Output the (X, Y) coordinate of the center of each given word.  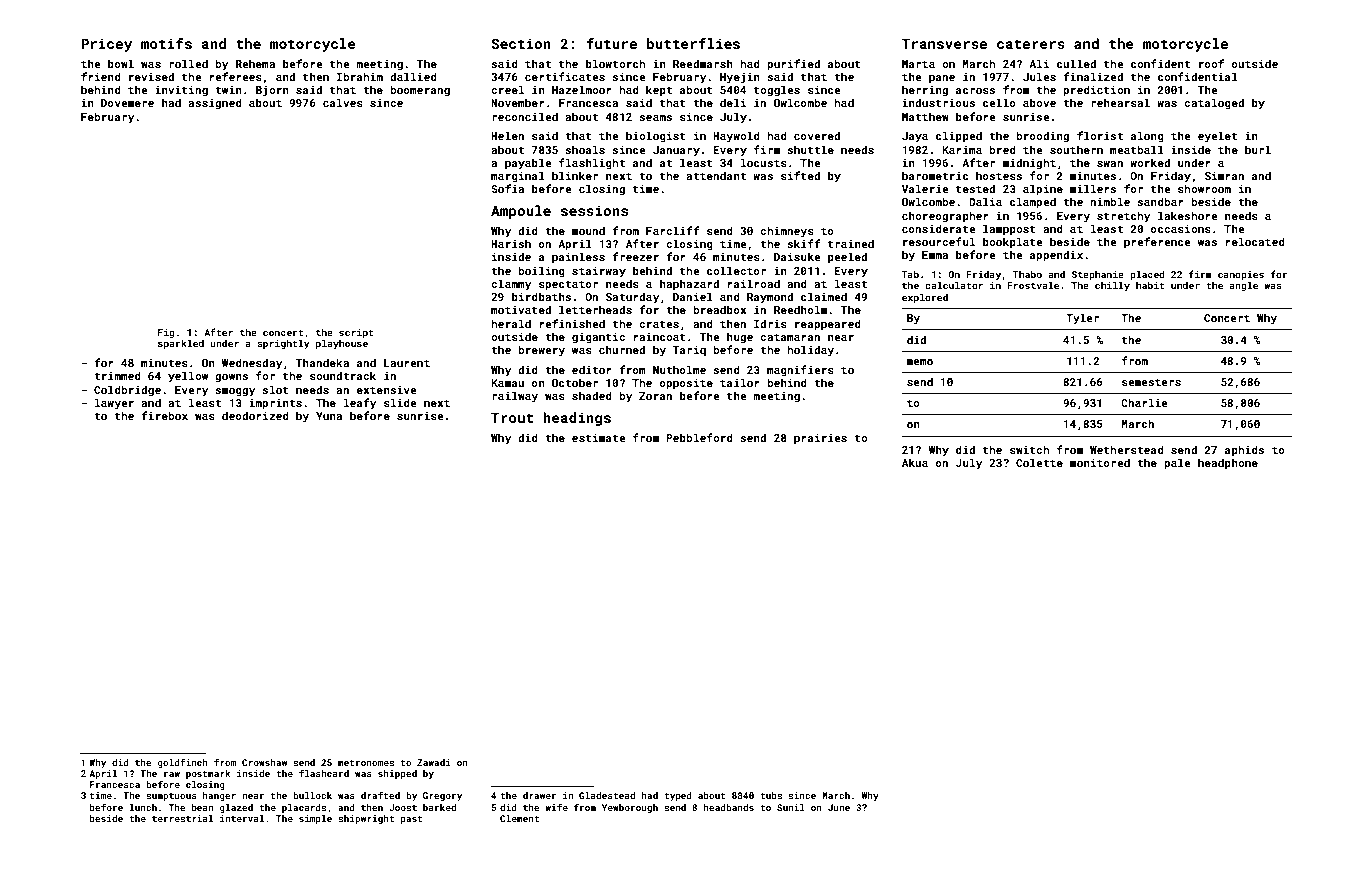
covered (817, 135)
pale (1177, 464)
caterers (1031, 44)
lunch (143, 807)
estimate (598, 438)
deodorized (255, 415)
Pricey (106, 45)
